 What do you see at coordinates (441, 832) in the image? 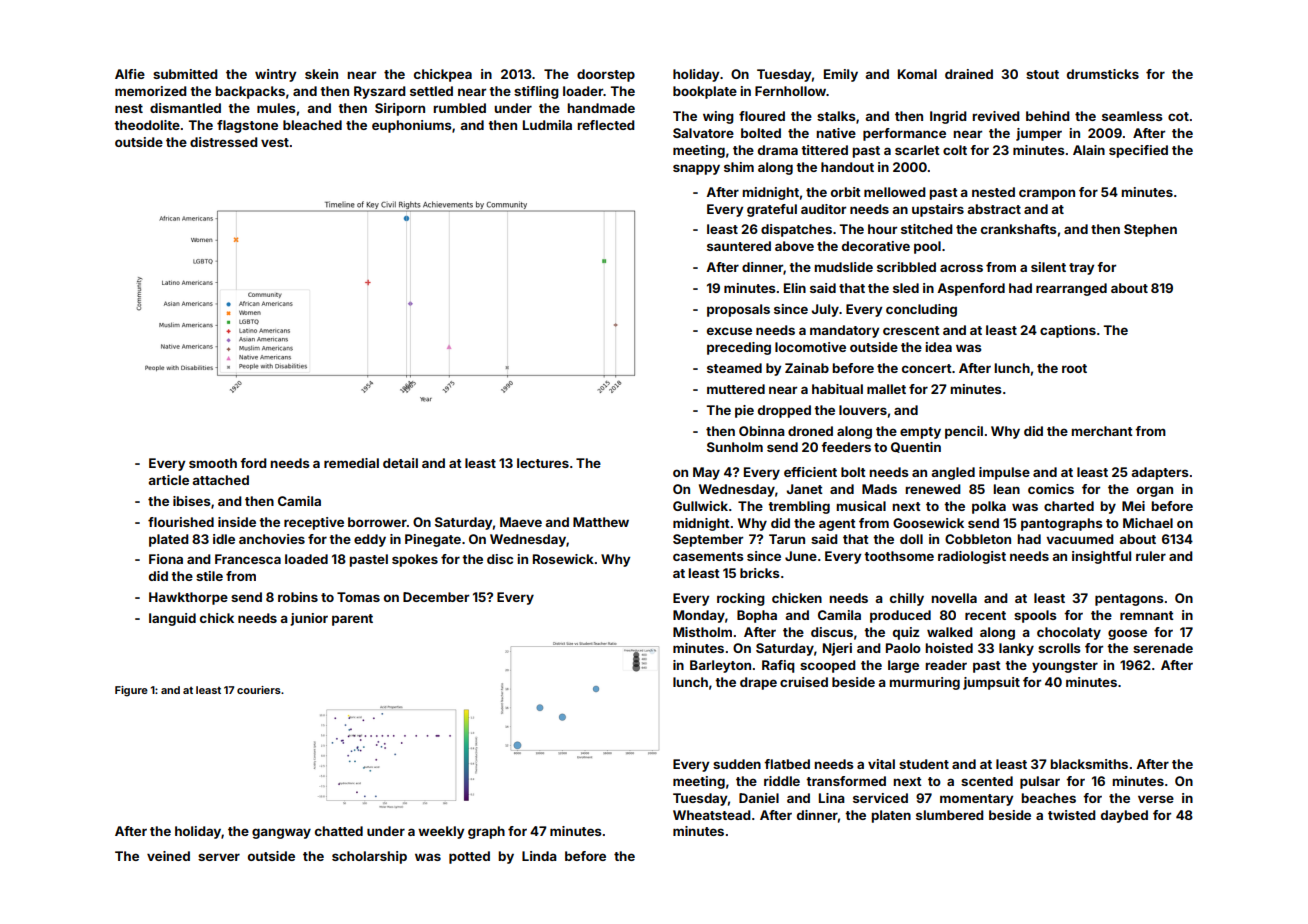
I see `weekly` at bounding box center [441, 832].
